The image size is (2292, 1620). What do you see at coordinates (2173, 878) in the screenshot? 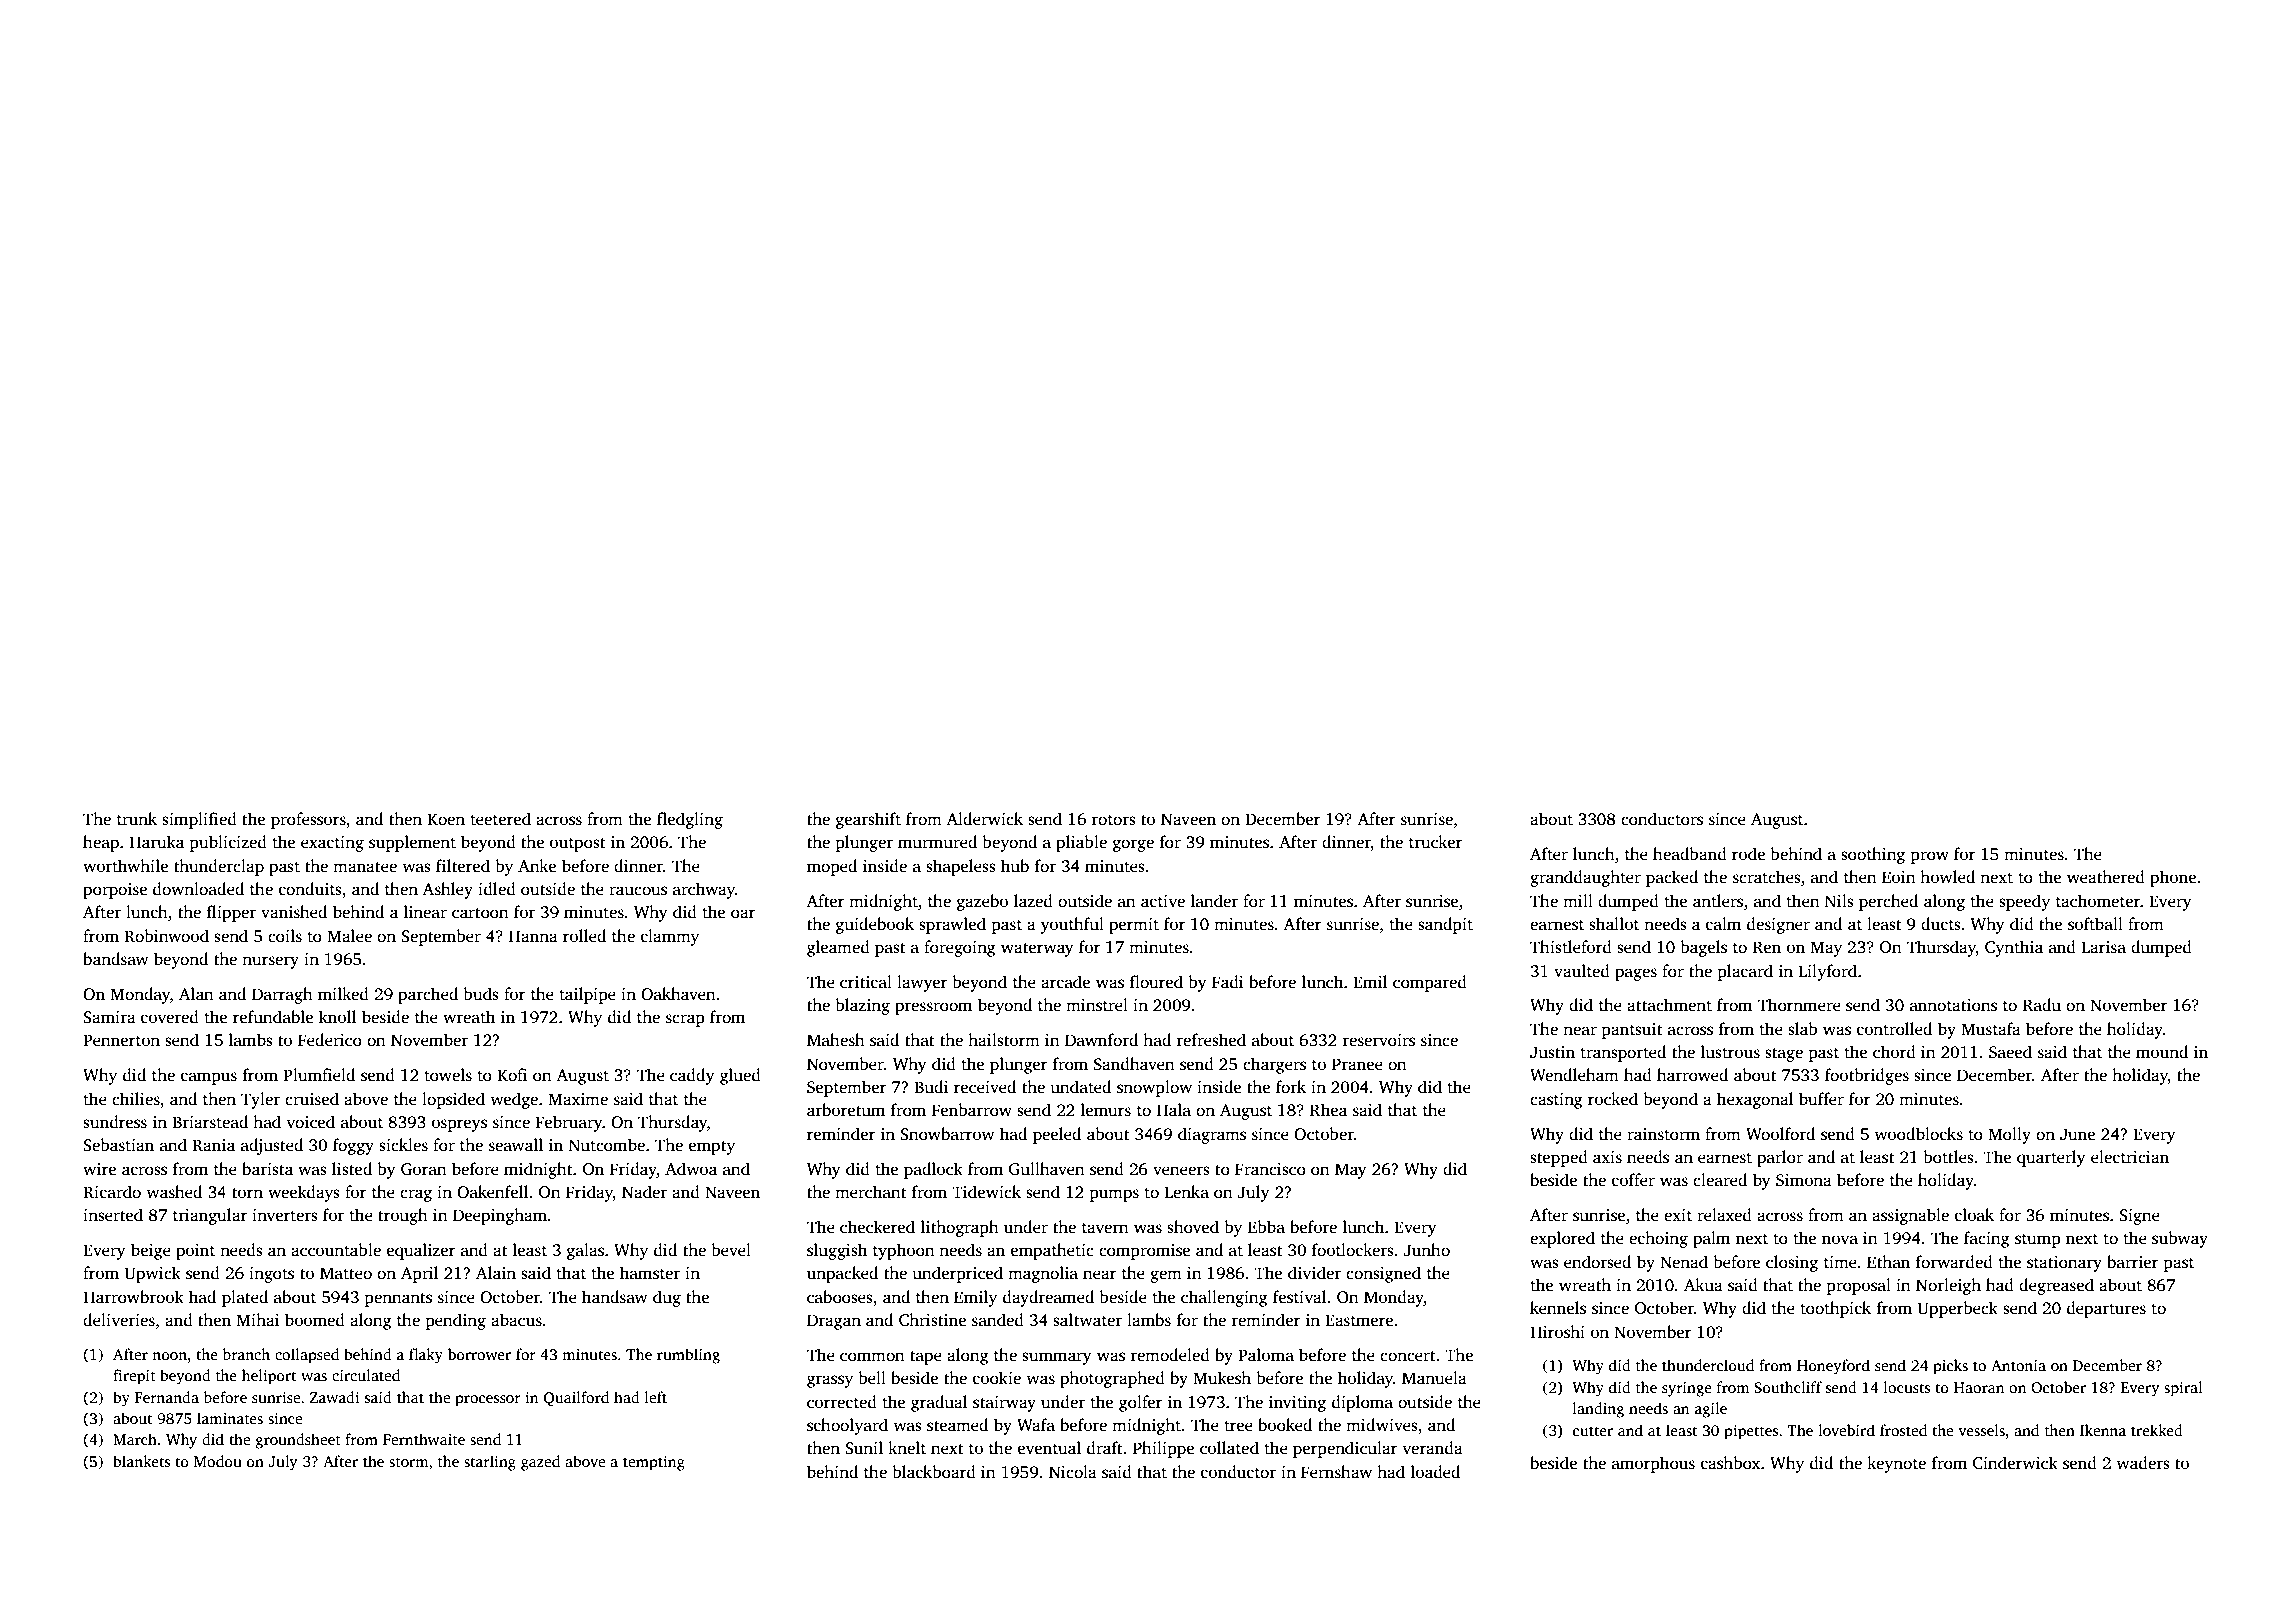
I see `phone` at bounding box center [2173, 878].
